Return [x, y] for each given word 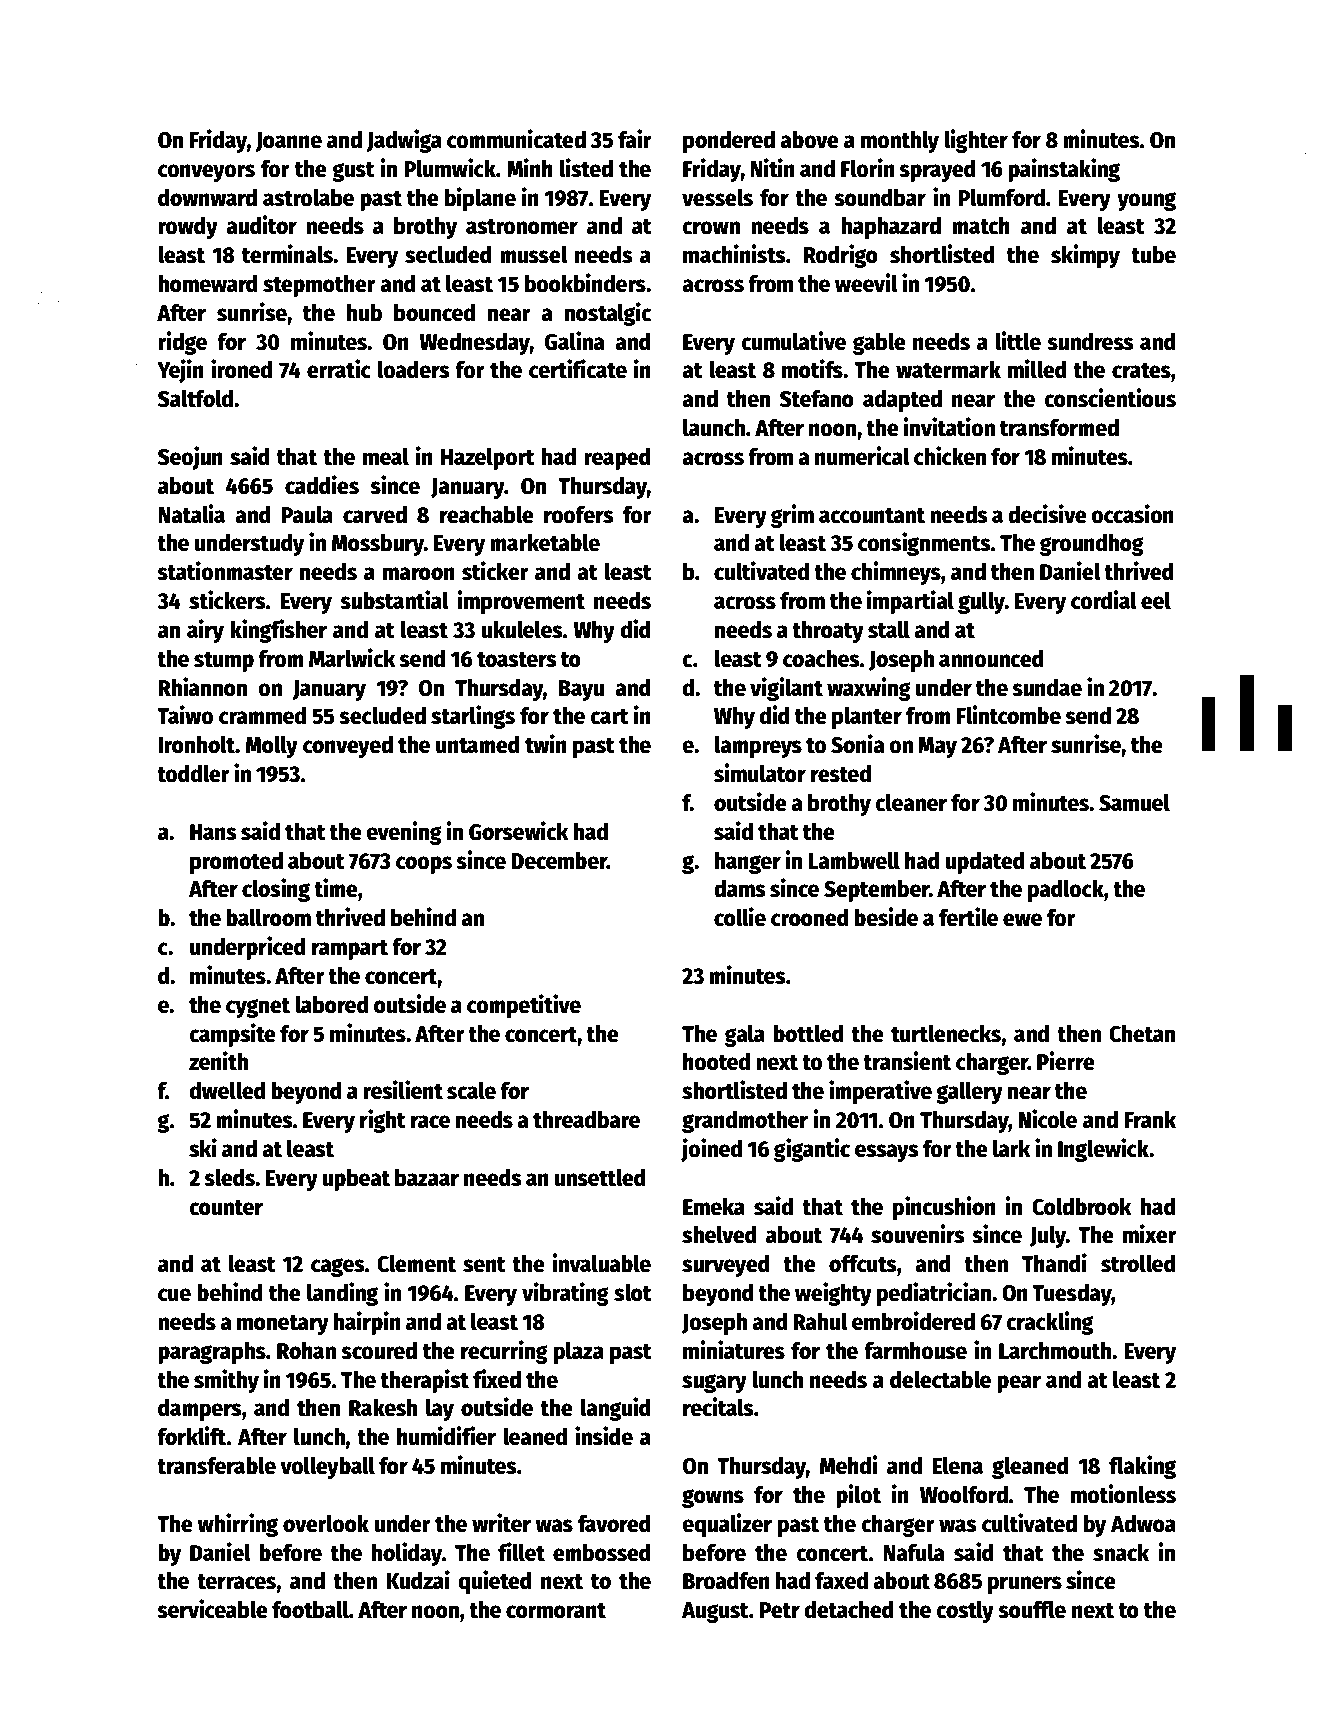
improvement [521, 602]
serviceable [212, 1609]
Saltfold [195, 398]
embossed [602, 1553]
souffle [1032, 1609]
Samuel [1134, 802]
